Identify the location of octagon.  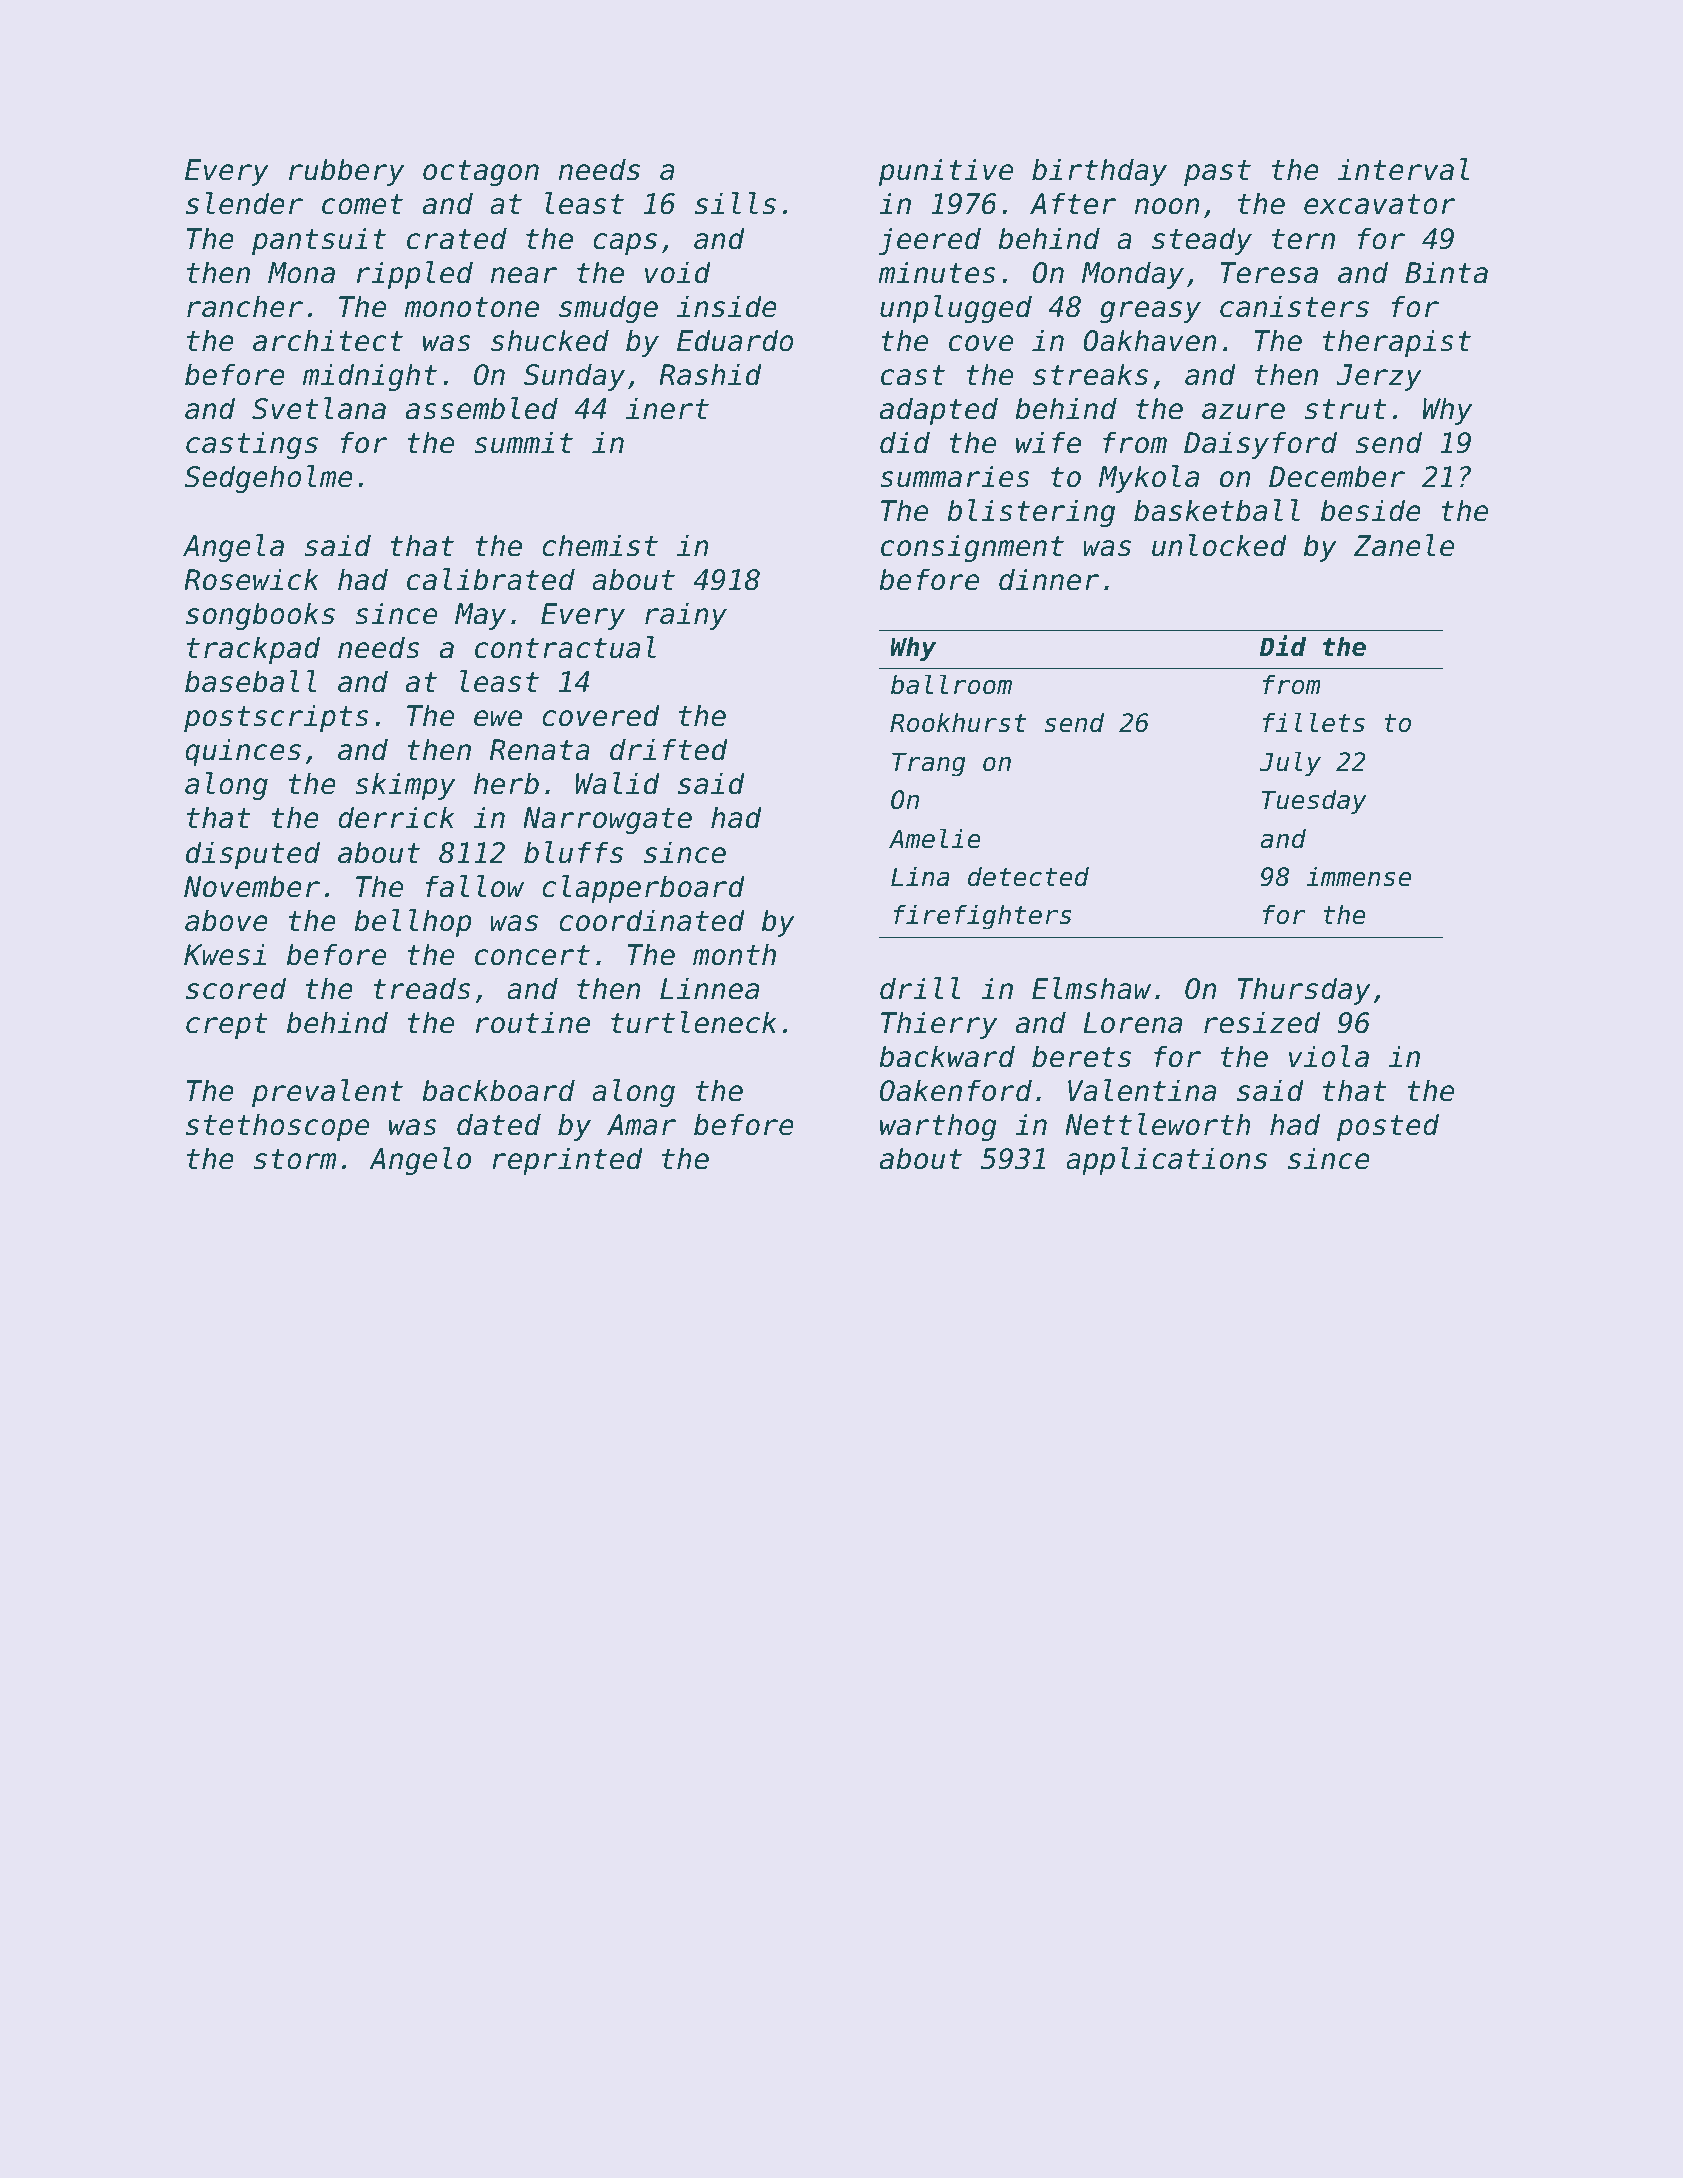
(481, 173).
